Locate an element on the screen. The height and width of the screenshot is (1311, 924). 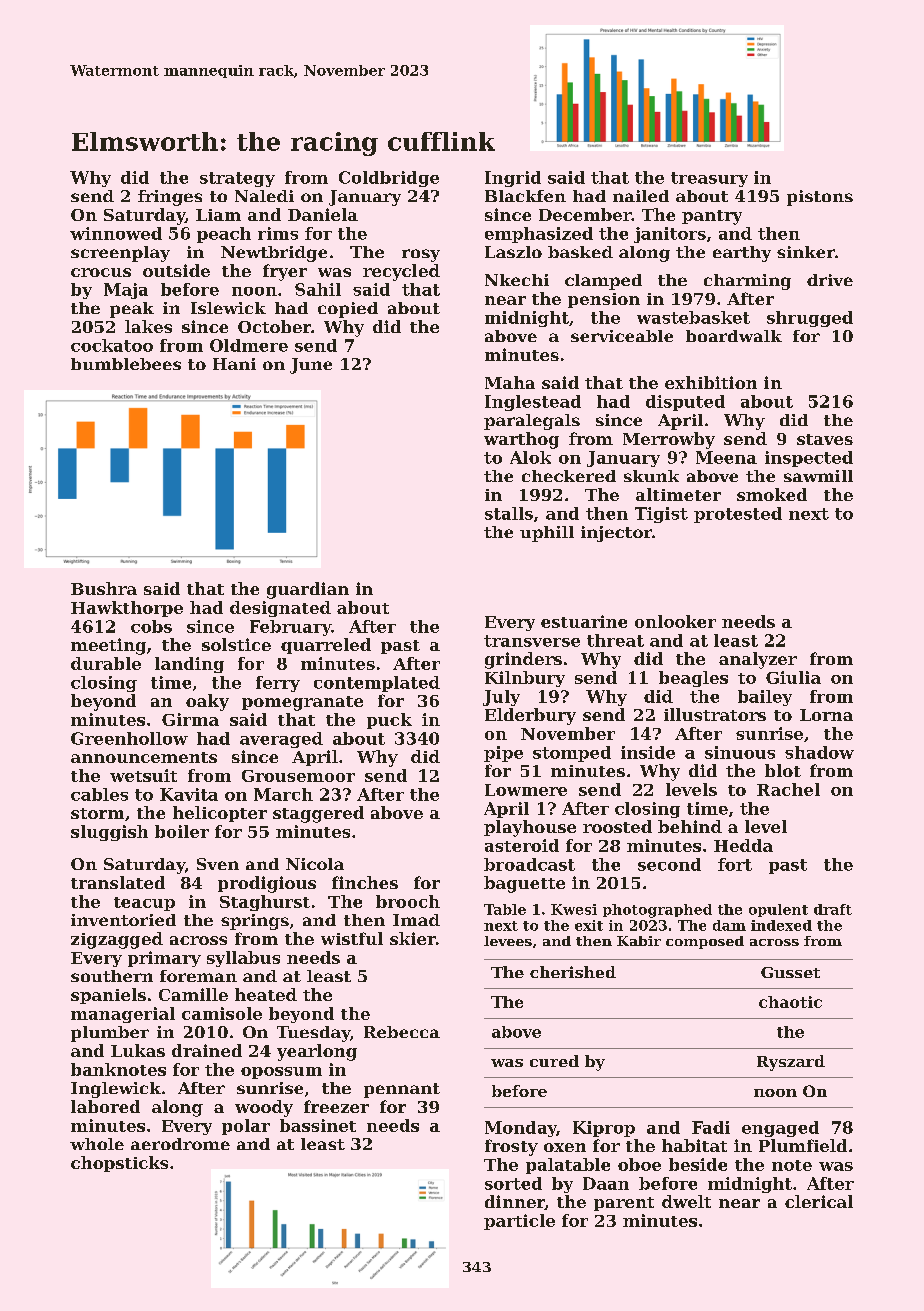
strategy is located at coordinates (237, 179).
